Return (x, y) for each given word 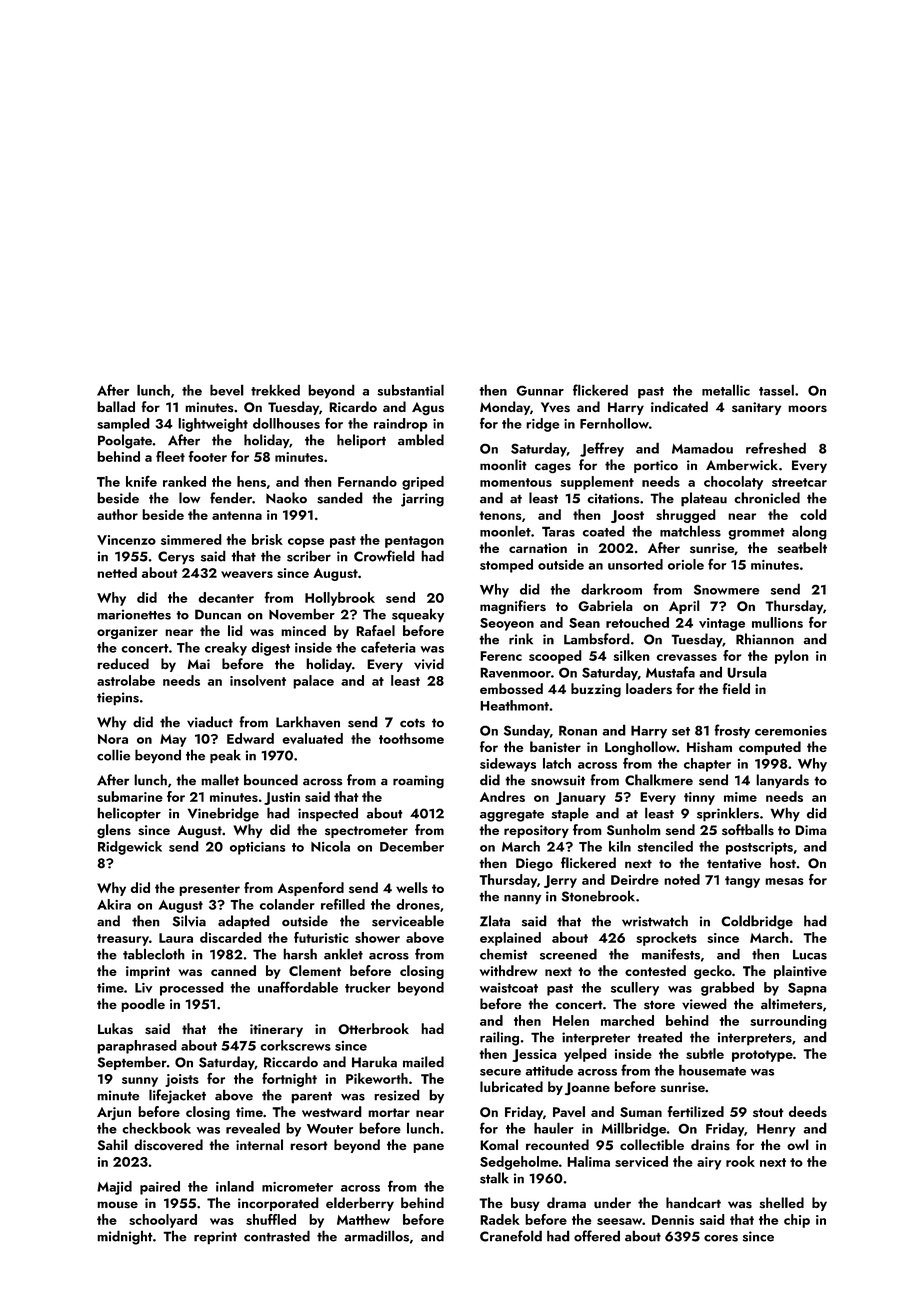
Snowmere (726, 590)
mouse (117, 1204)
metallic (726, 390)
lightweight (213, 425)
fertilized (695, 1111)
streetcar (799, 482)
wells (412, 888)
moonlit (503, 464)
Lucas (810, 954)
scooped (555, 657)
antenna (237, 515)
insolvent (258, 680)
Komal (499, 1144)
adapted (244, 922)
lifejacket (177, 1096)
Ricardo (353, 406)
